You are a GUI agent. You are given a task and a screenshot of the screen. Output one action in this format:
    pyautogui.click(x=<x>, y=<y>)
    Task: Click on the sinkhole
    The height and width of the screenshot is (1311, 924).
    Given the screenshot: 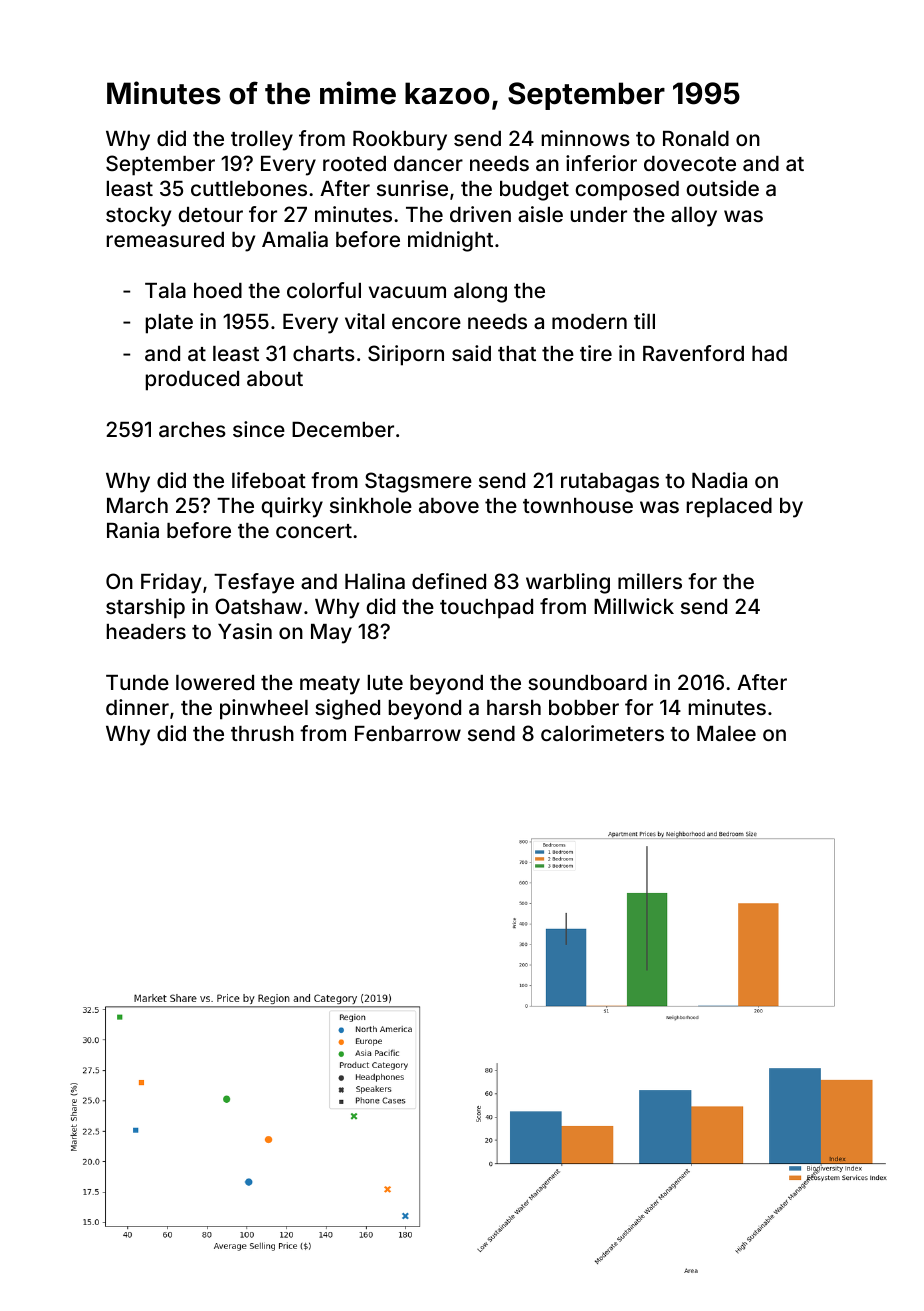 What is the action you would take?
    pyautogui.click(x=371, y=505)
